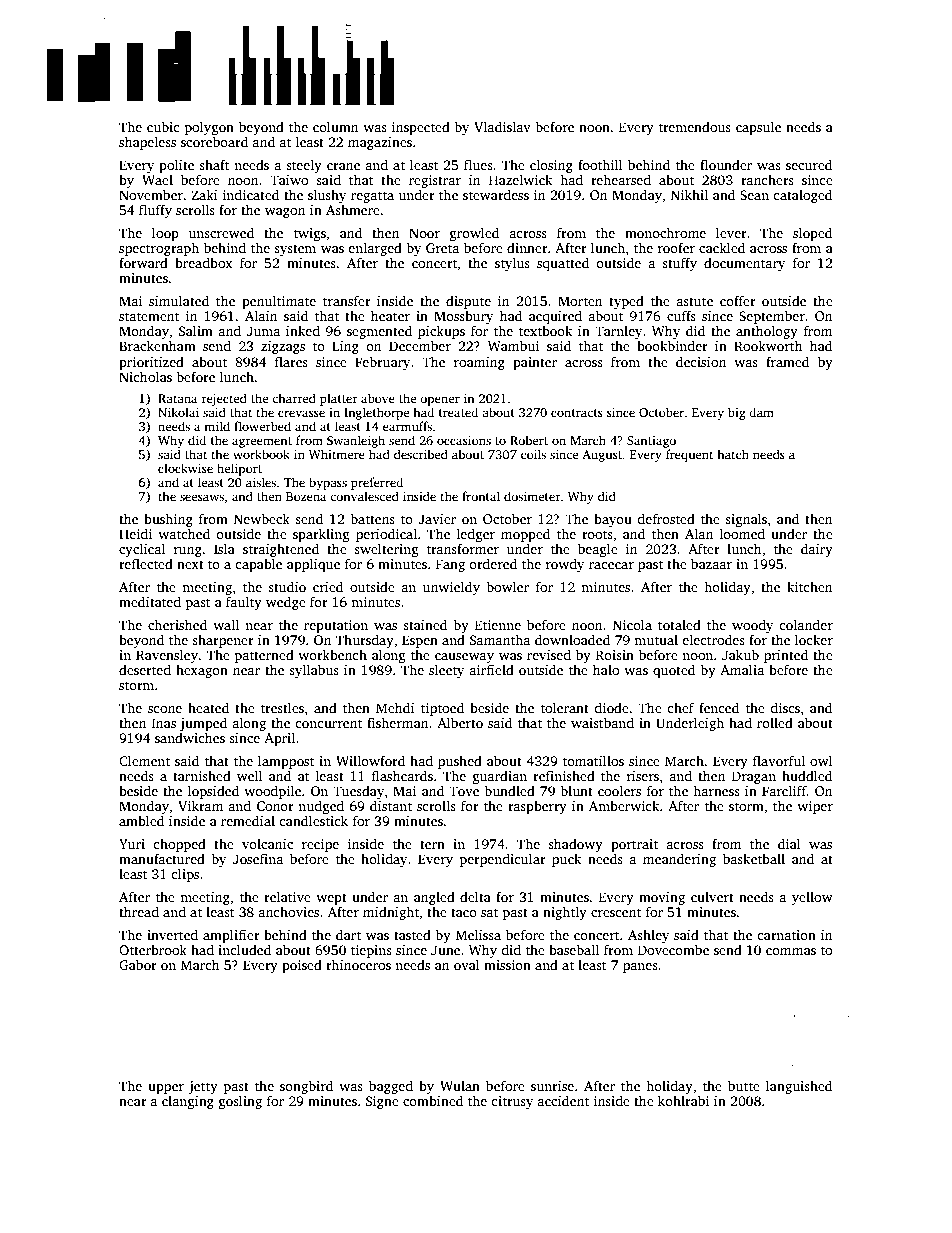 This page has height=1233, width=952. What do you see at coordinates (168, 520) in the page?
I see `bushing` at bounding box center [168, 520].
